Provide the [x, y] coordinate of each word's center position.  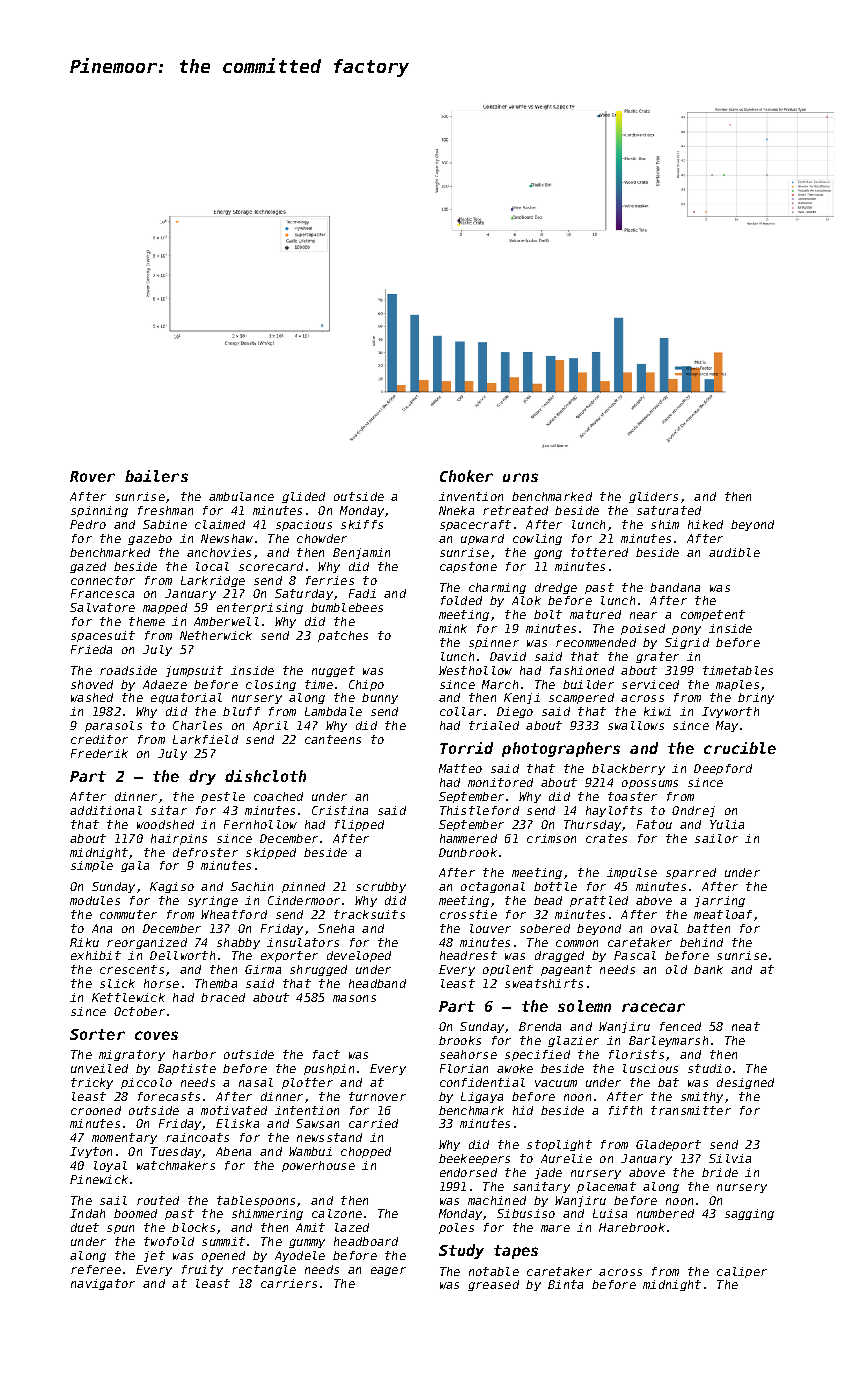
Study [461, 1251]
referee [96, 1269]
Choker [466, 476]
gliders [653, 497]
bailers [156, 476]
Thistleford [479, 810]
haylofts [614, 811]
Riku [84, 942]
